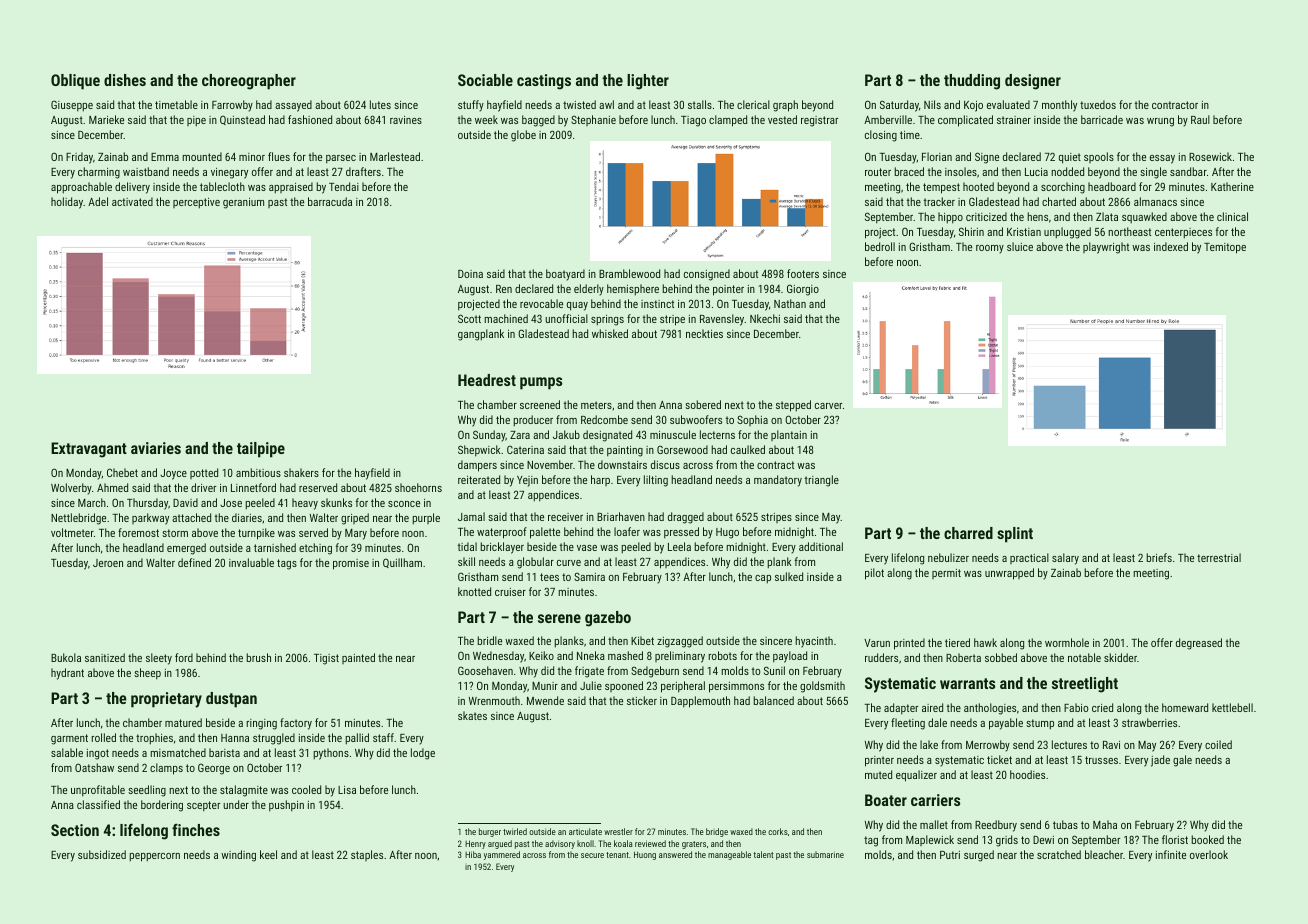 Image resolution: width=1308 pixels, height=924 pixels. I want to click on charming, so click(99, 173).
